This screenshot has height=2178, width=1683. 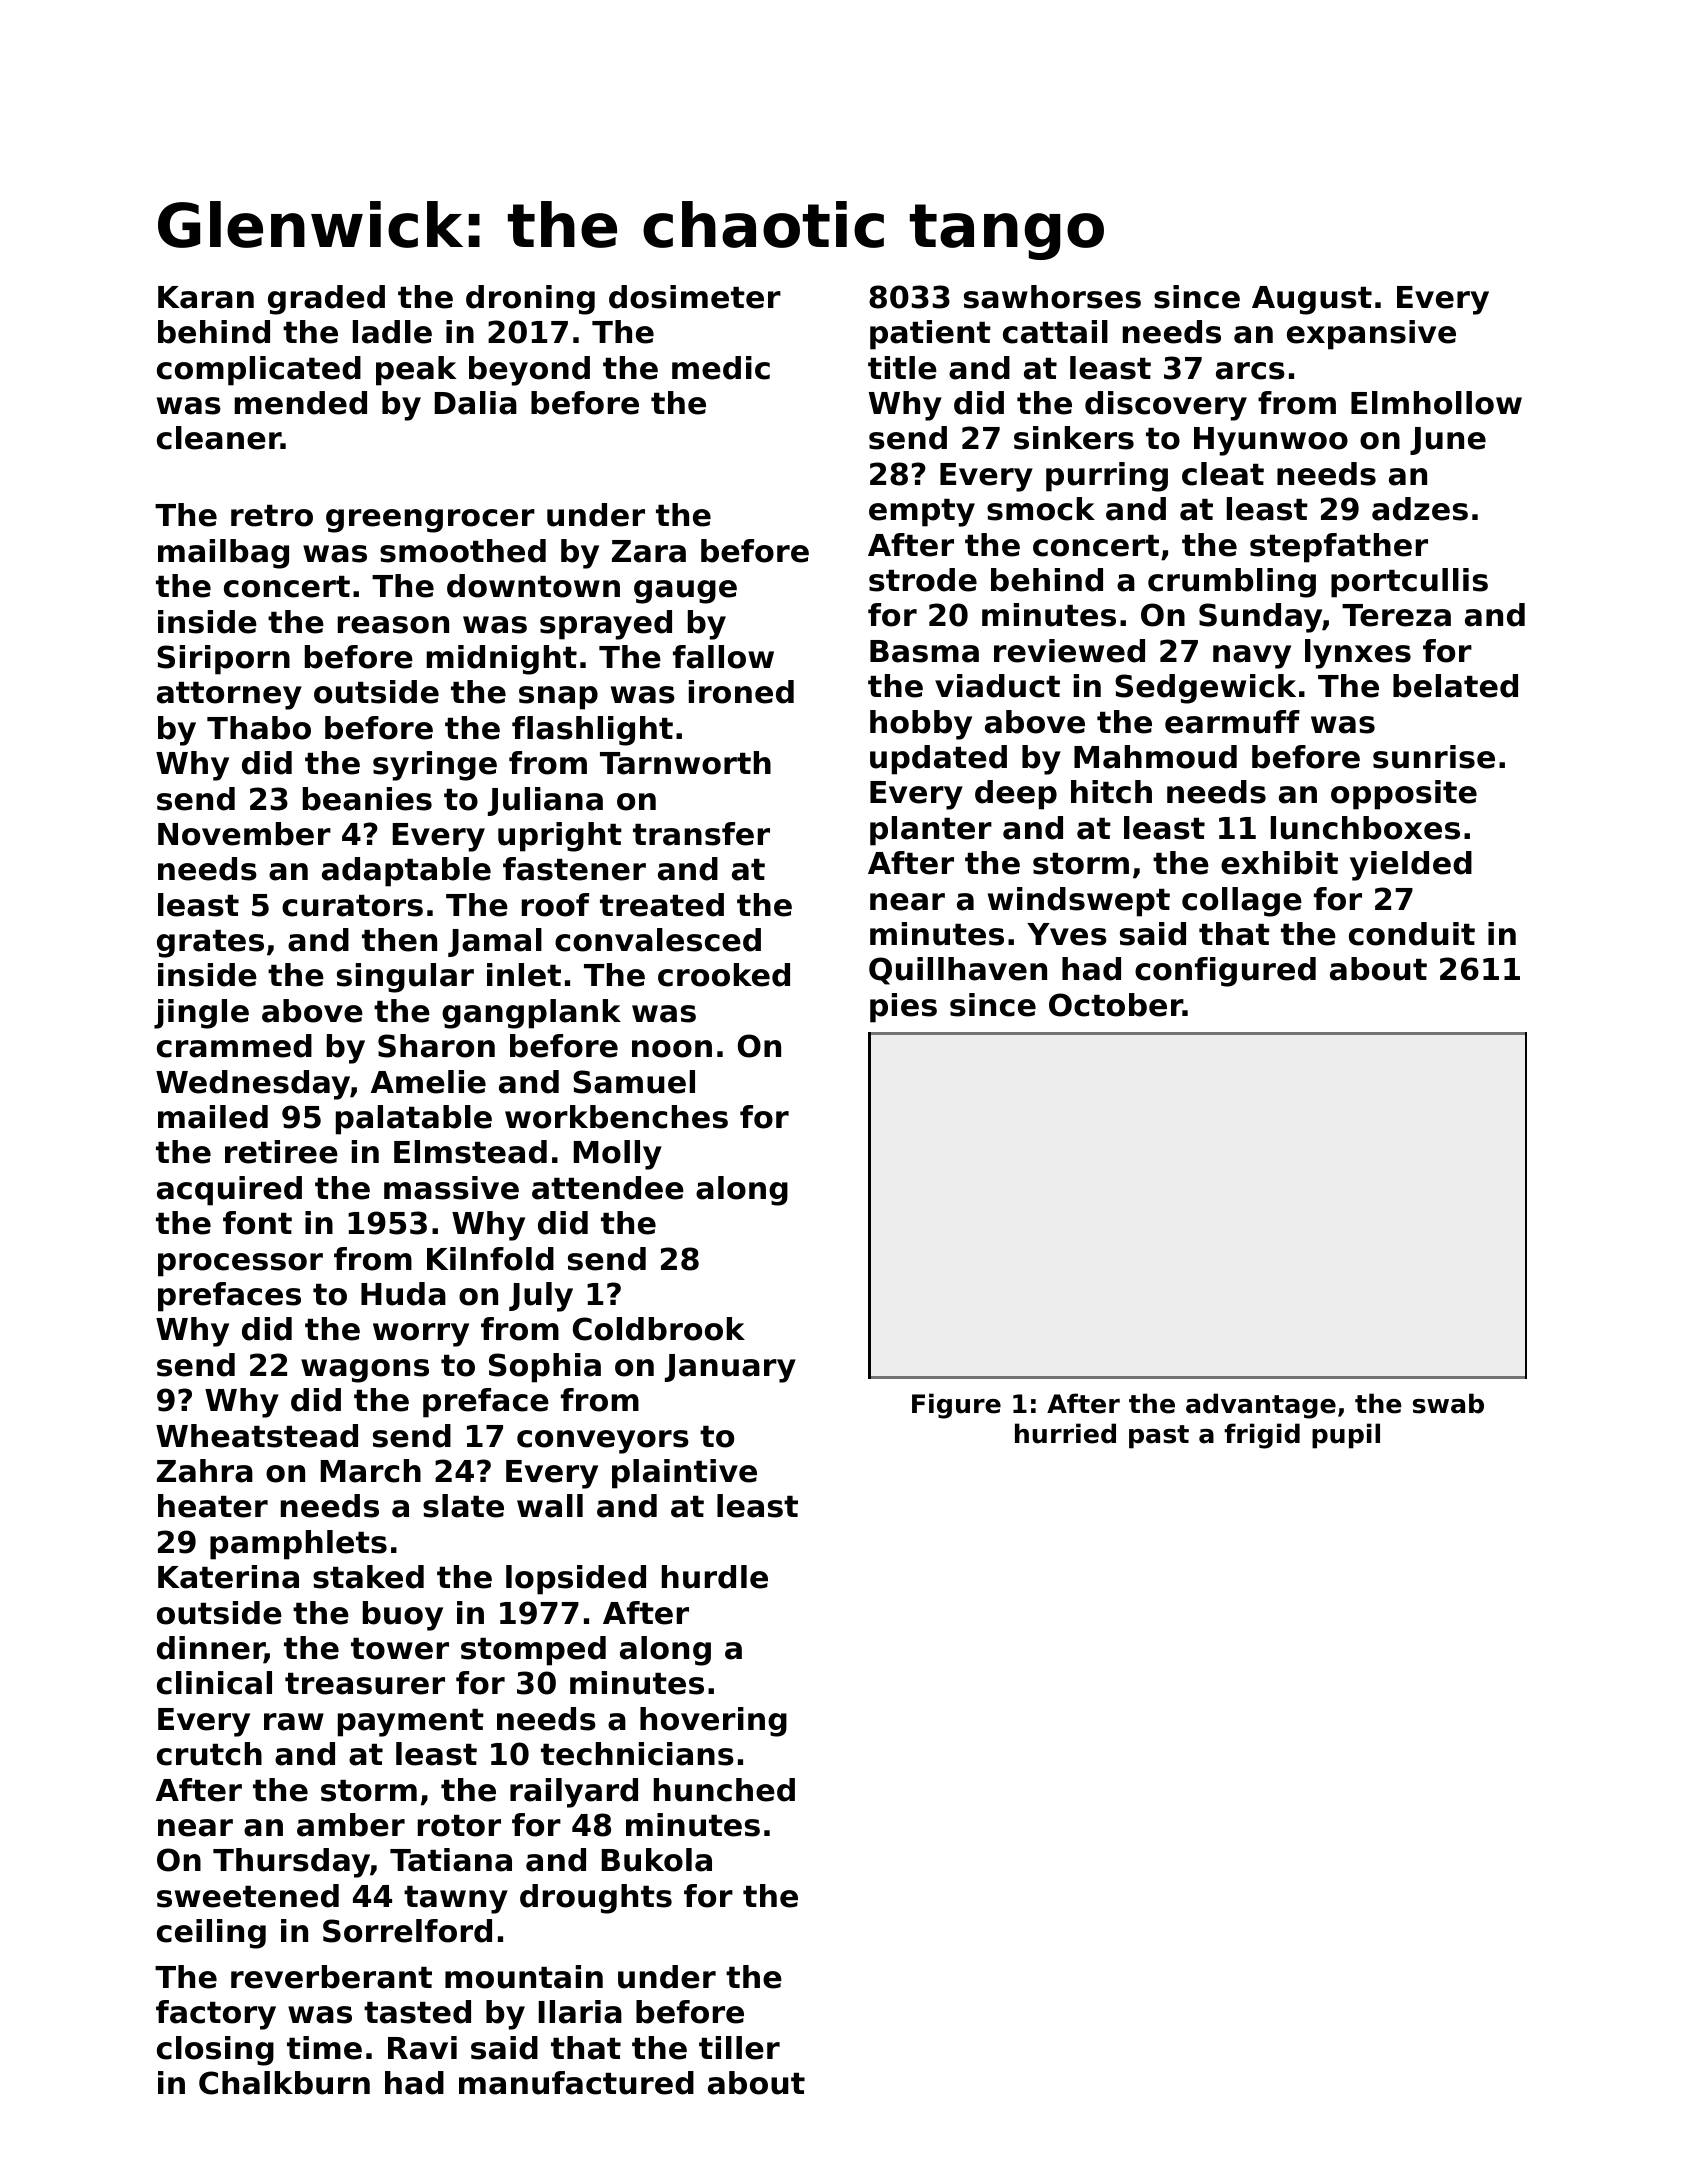 I want to click on complicated, so click(x=259, y=371).
